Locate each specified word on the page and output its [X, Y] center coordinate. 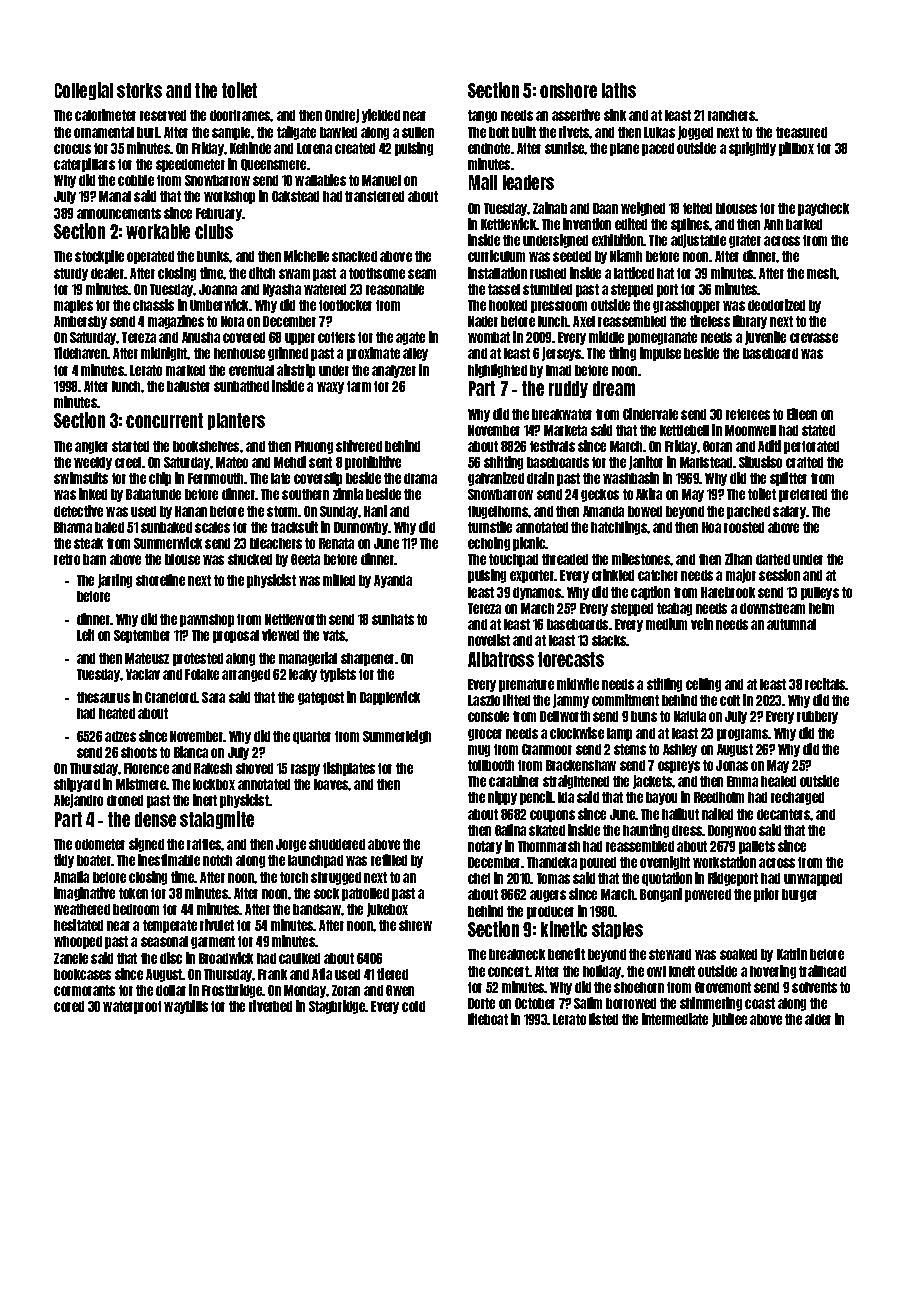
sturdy [71, 274]
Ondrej [342, 116]
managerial [308, 659]
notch [217, 860]
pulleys [820, 593]
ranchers [732, 115]
